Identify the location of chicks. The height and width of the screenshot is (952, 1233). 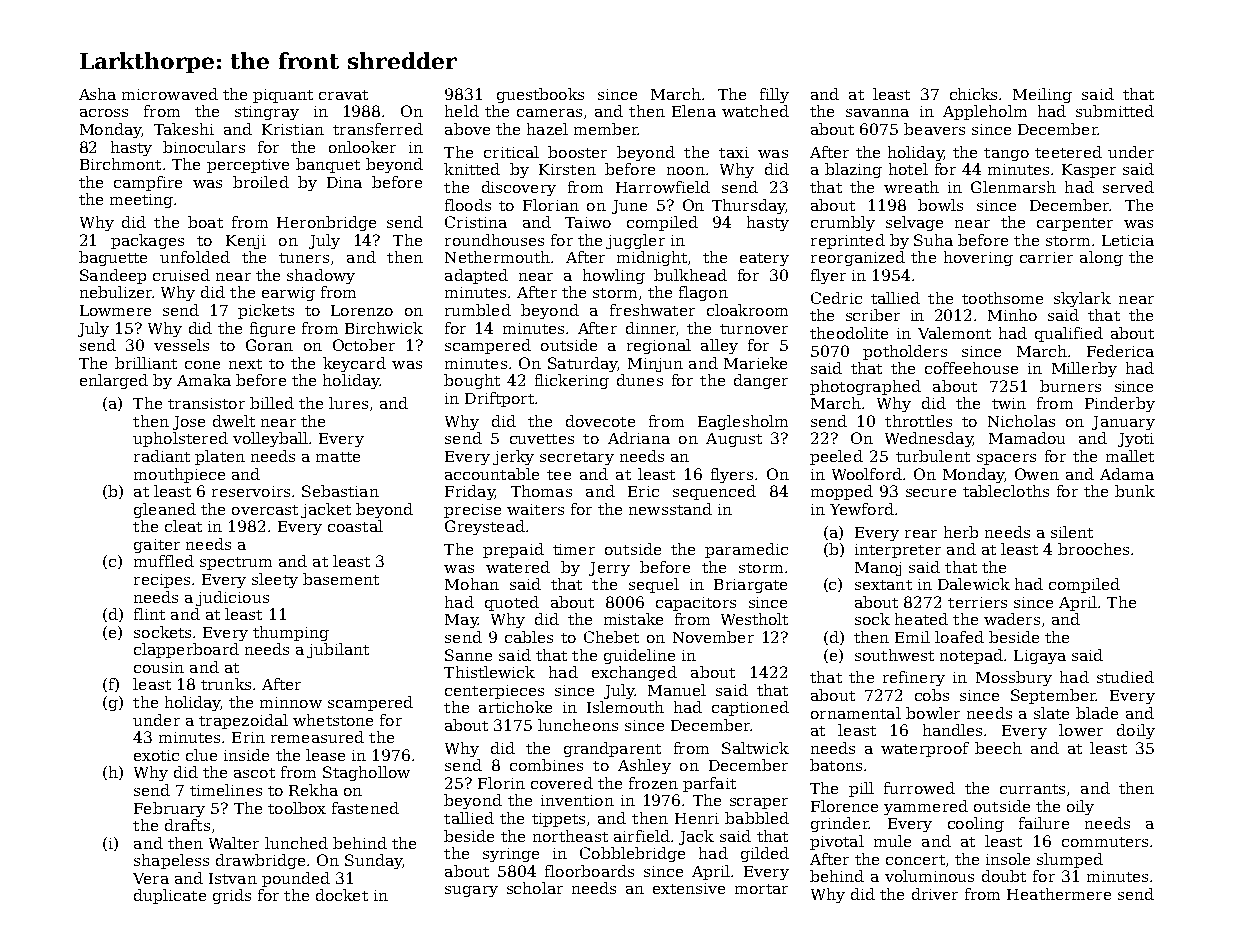
(973, 94).
